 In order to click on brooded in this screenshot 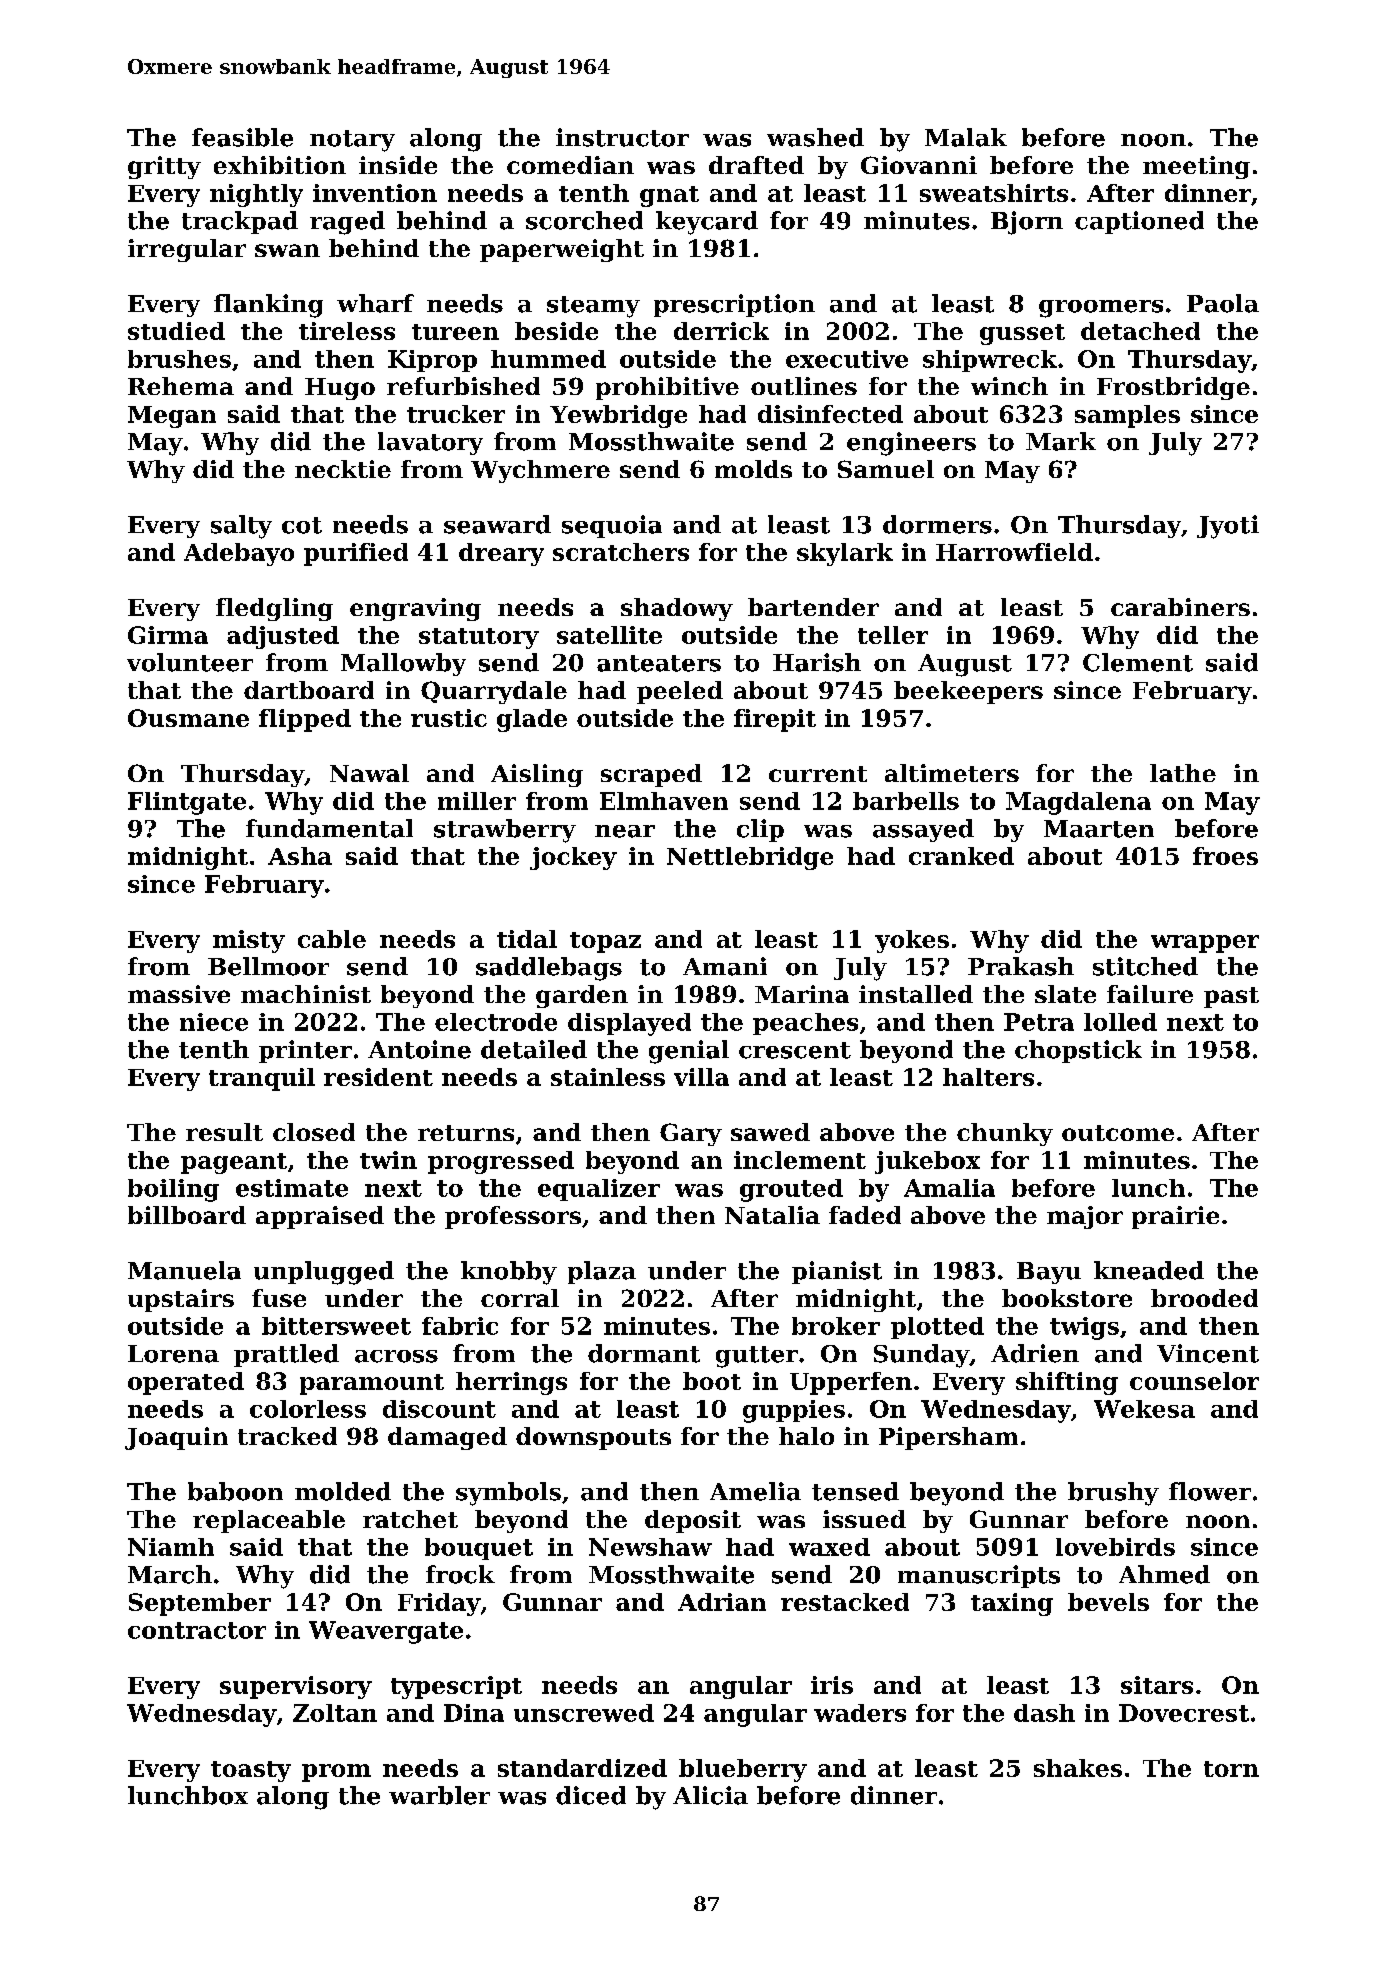, I will do `click(1204, 1298)`.
